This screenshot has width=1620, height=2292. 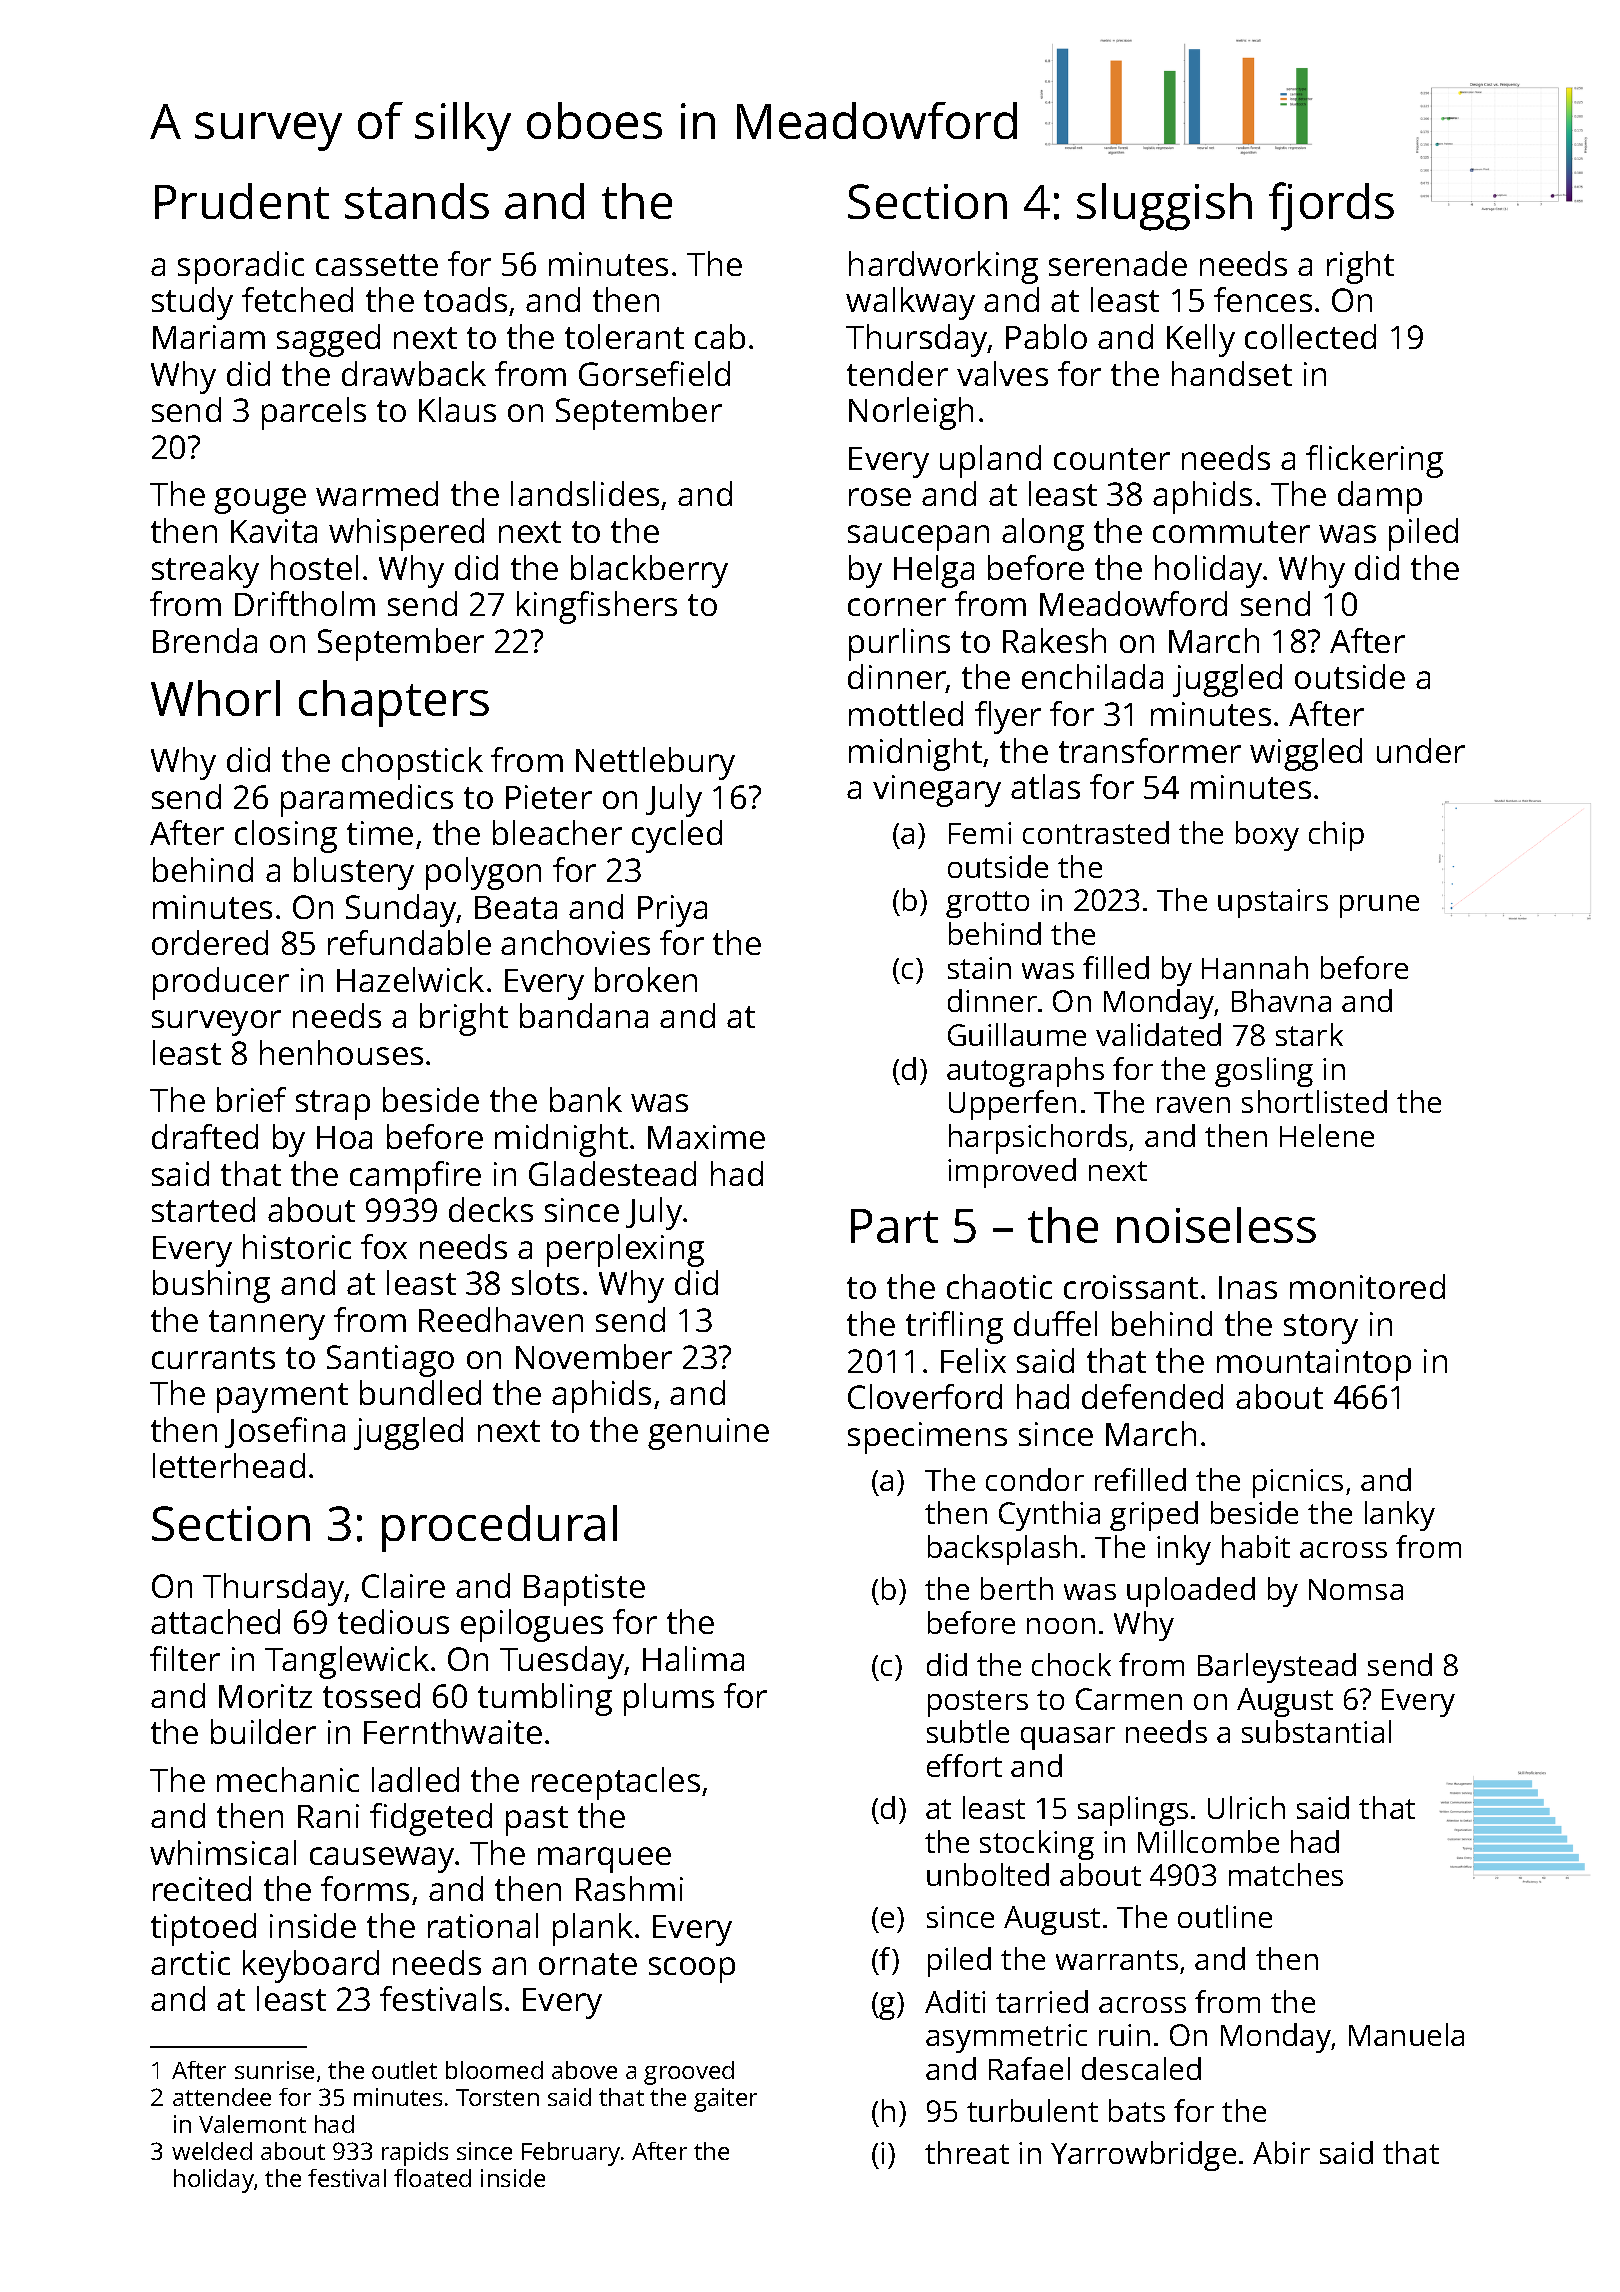 What do you see at coordinates (1133, 1811) in the screenshot?
I see `saplings` at bounding box center [1133, 1811].
